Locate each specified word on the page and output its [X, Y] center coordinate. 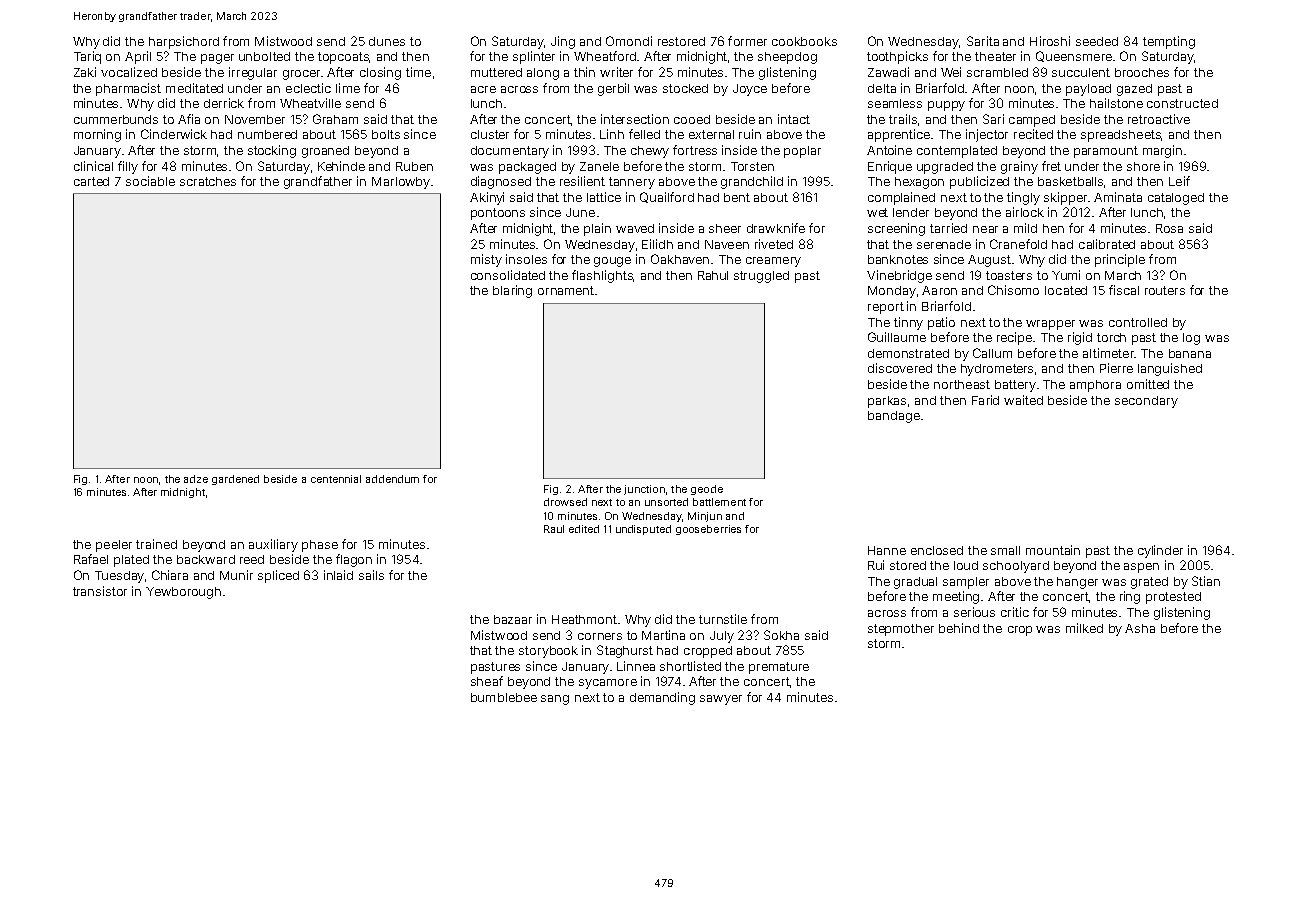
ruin [750, 134]
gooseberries [708, 530]
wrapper [1050, 325]
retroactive [1159, 119]
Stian [1206, 581]
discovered [900, 368]
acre [483, 89]
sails [371, 575]
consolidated [508, 275]
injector [987, 135]
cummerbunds [116, 119]
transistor [100, 591]
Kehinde [341, 166]
